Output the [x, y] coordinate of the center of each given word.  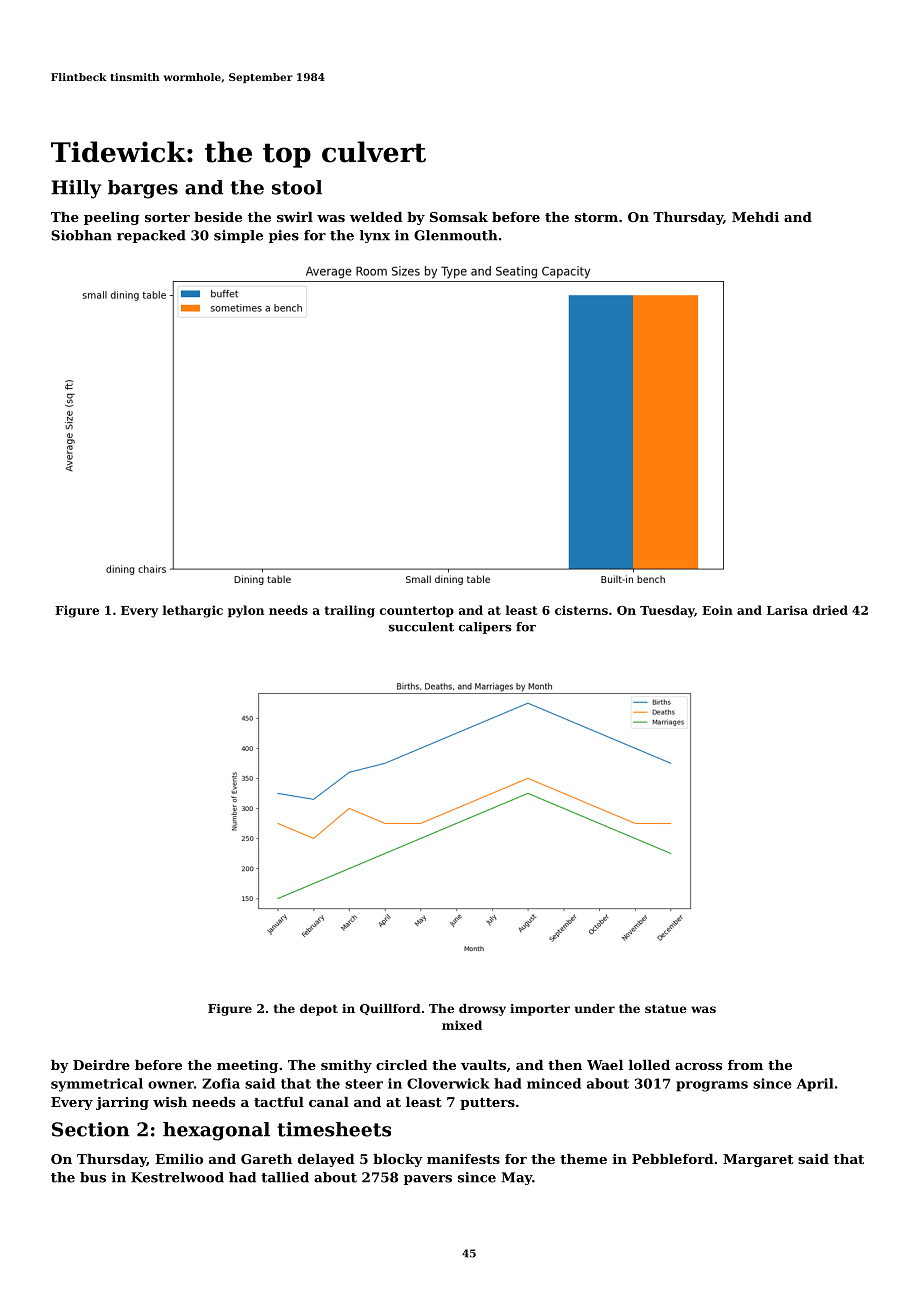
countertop [417, 612]
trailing [350, 611]
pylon [246, 611]
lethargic [193, 611]
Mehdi [755, 217]
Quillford [390, 1009]
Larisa [787, 610]
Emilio [179, 1159]
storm [596, 217]
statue [666, 1009]
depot [319, 1010]
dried [830, 610]
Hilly [76, 189]
